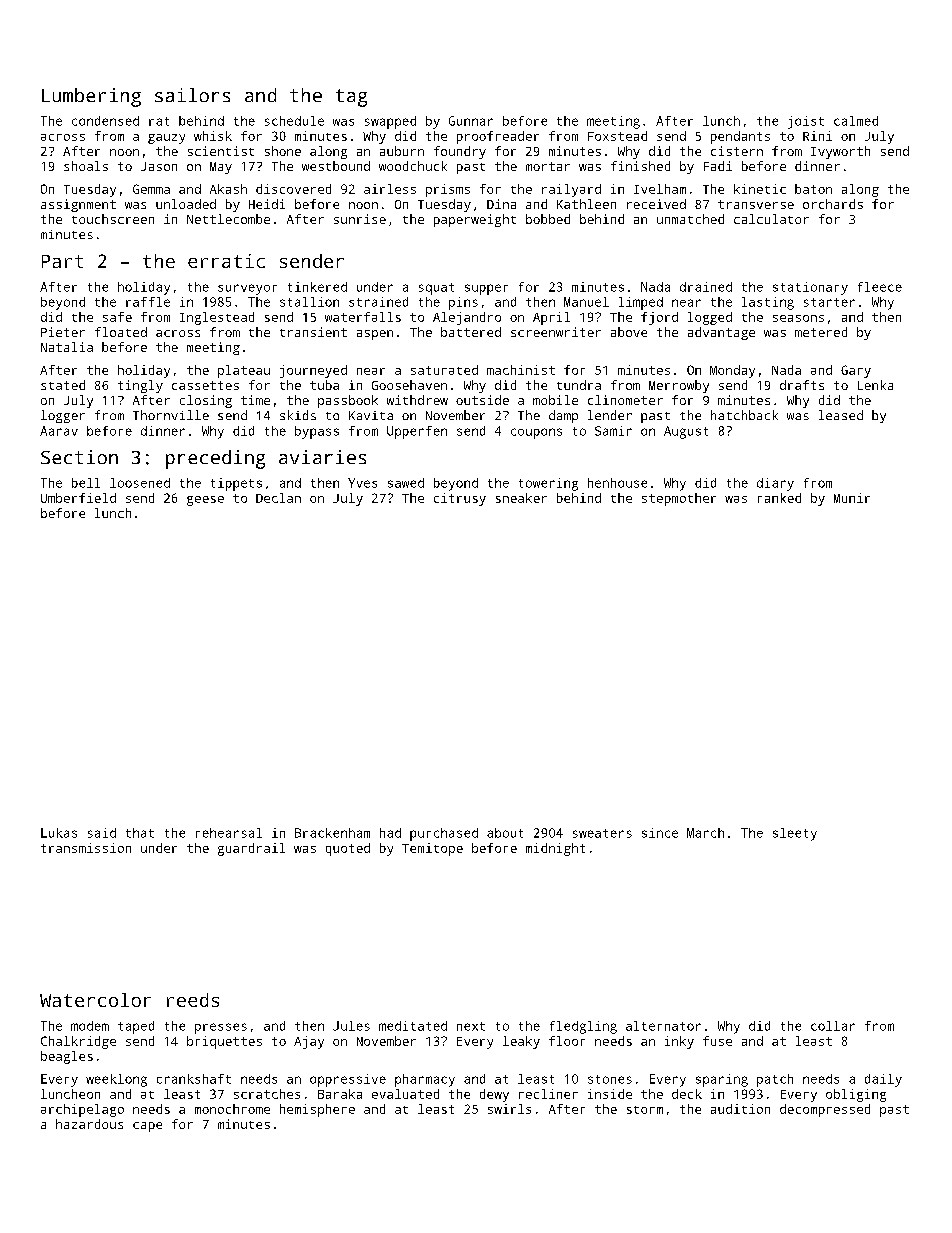 The width and height of the page is (952, 1233). Describe the element at coordinates (228, 219) in the page. I see `Nettlecombe` at that location.
